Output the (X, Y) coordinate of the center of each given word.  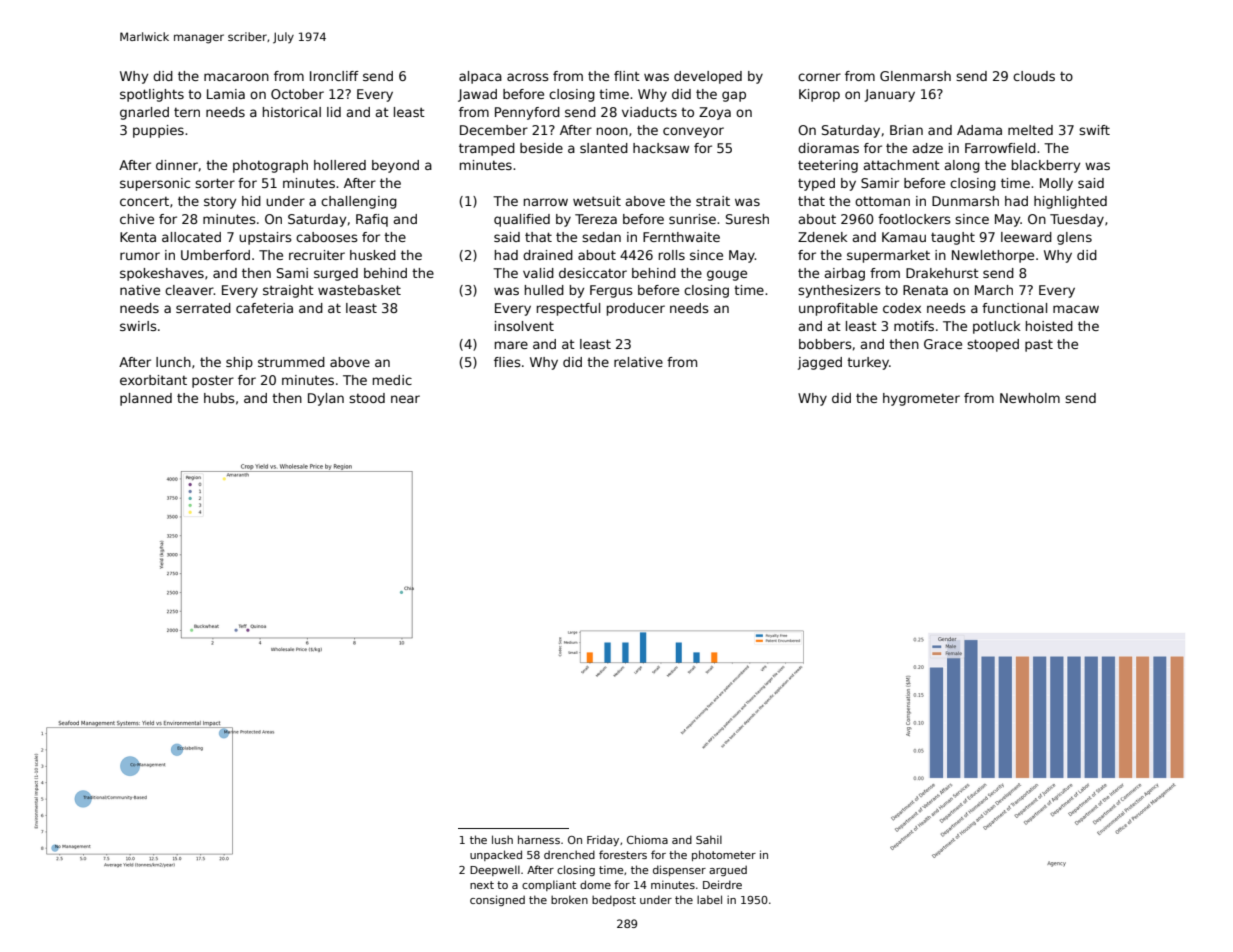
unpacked (496, 855)
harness (539, 839)
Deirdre (722, 884)
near (405, 399)
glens (1074, 238)
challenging (359, 202)
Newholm (1030, 398)
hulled (544, 290)
